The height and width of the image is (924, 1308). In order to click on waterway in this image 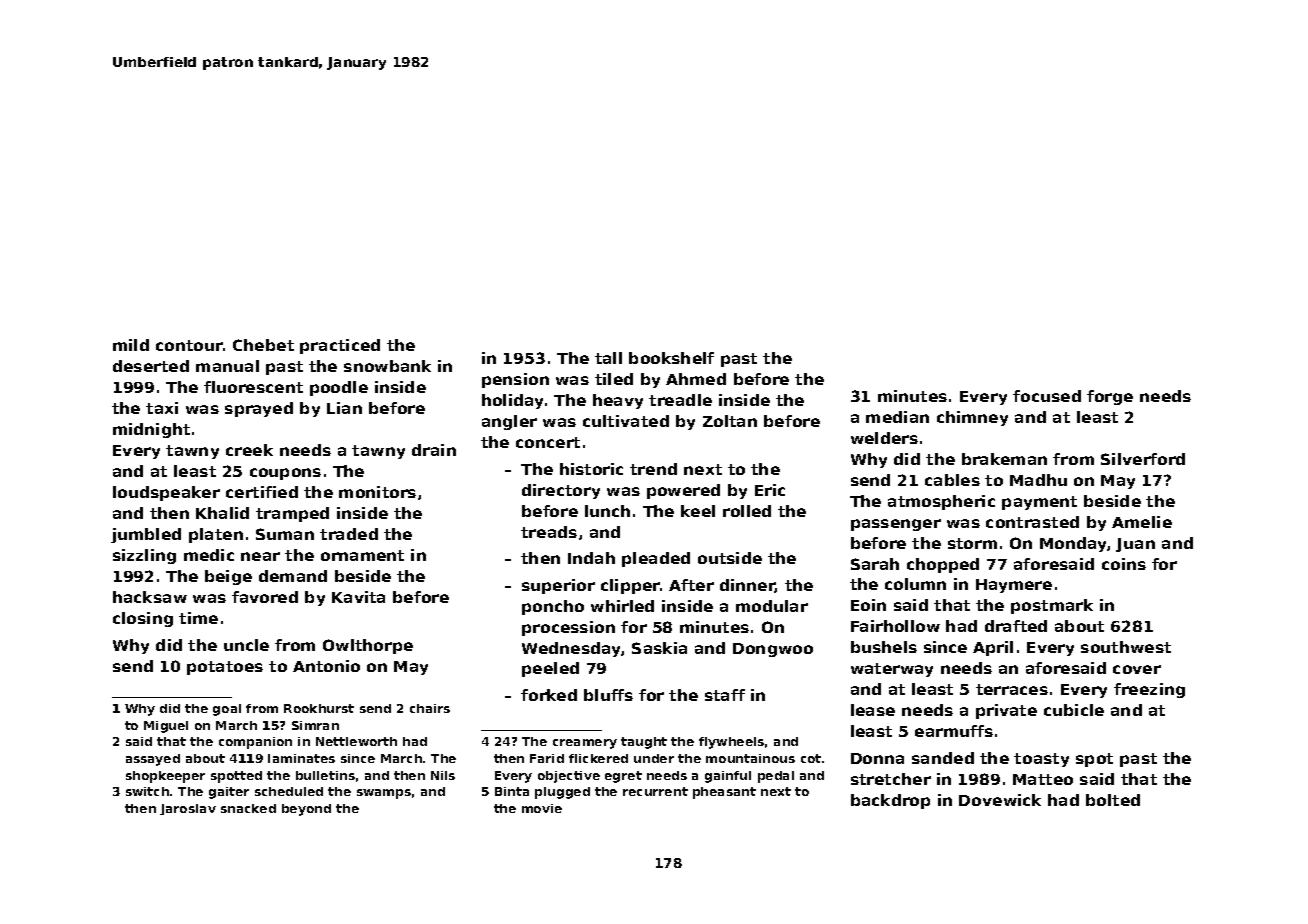, I will do `click(892, 670)`.
